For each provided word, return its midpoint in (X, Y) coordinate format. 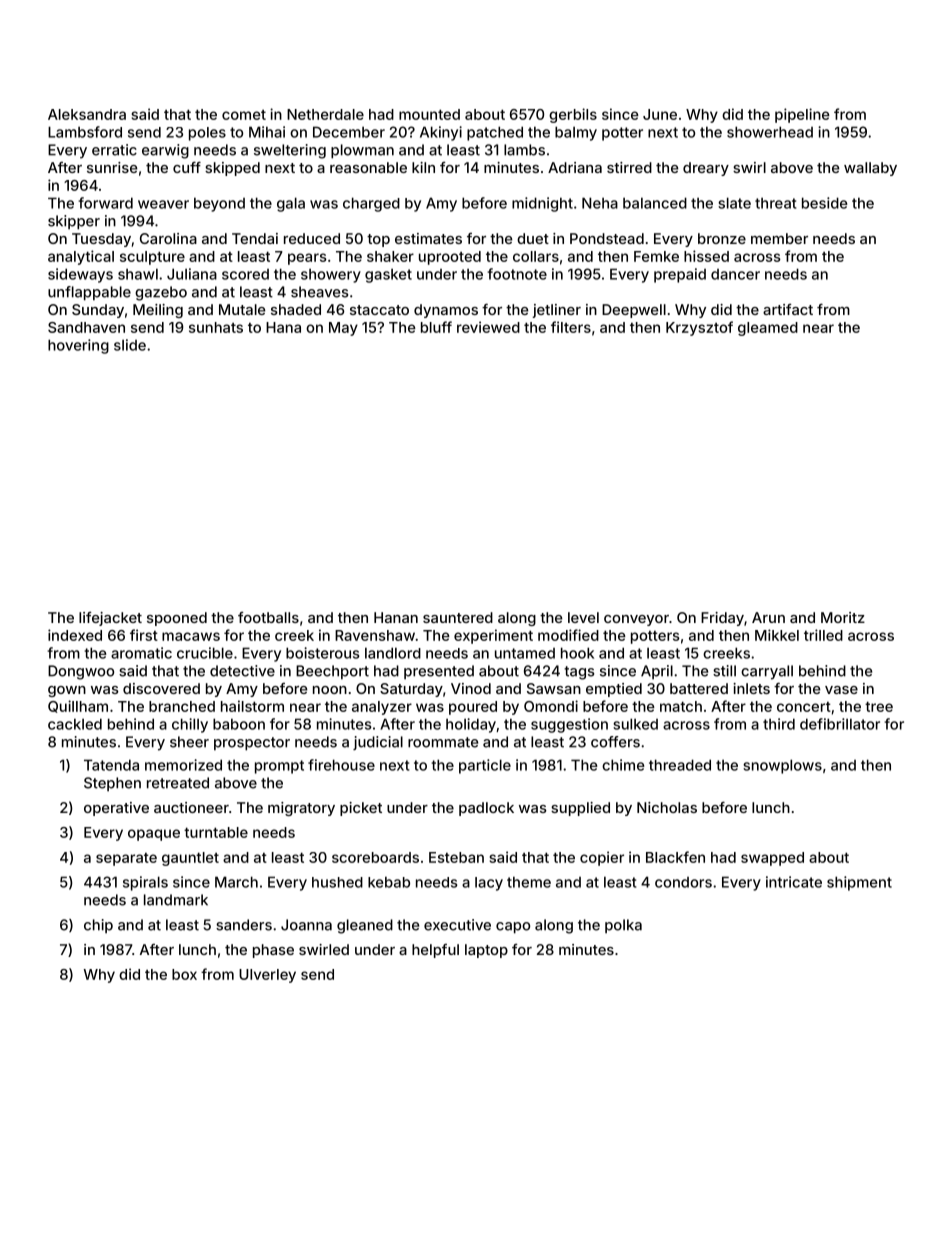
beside (824, 203)
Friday (722, 619)
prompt (279, 767)
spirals (145, 883)
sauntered (458, 617)
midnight (542, 204)
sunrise (112, 167)
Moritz (843, 617)
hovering (78, 346)
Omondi (551, 706)
